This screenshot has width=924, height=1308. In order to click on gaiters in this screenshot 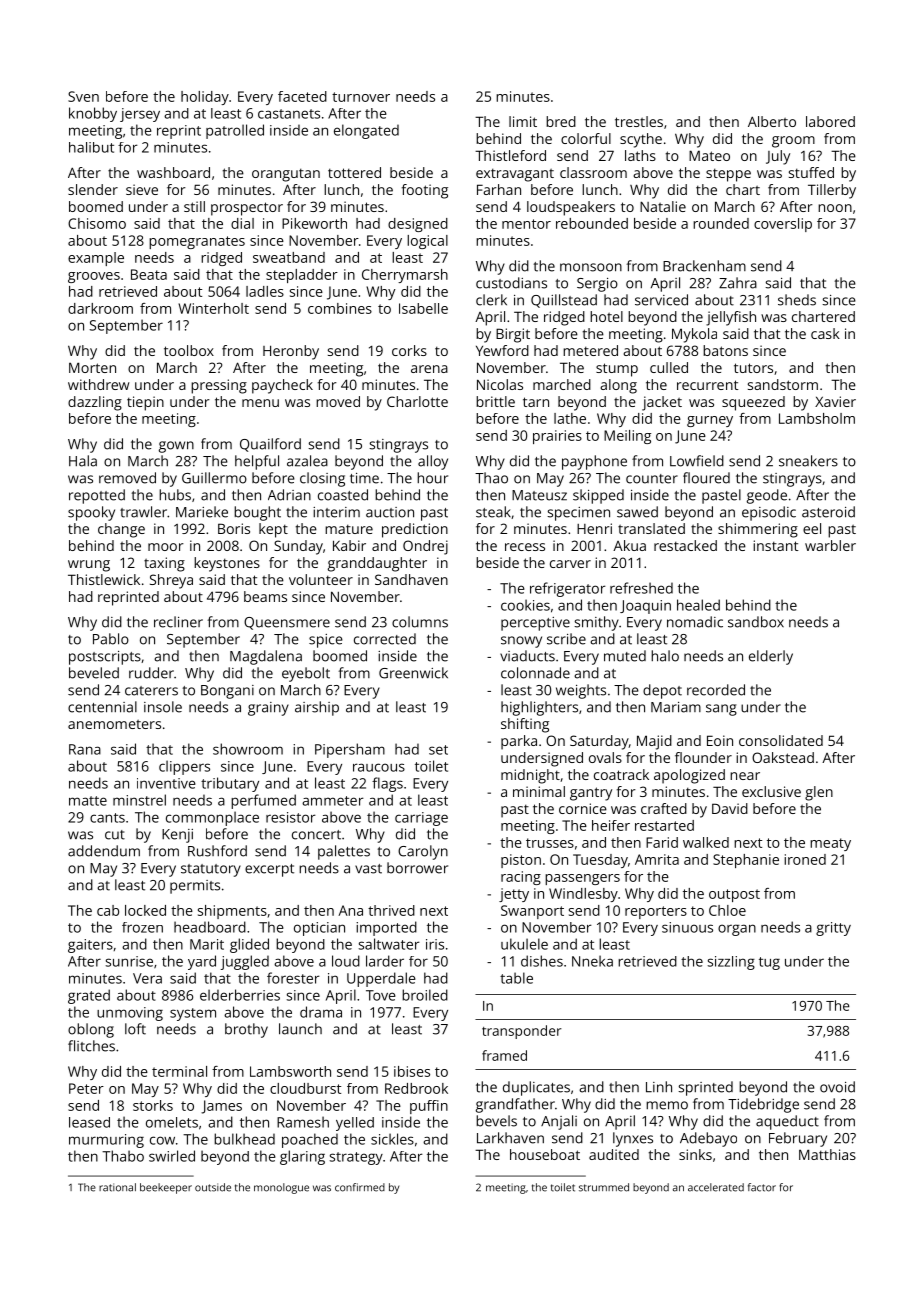, I will do `click(90, 946)`.
